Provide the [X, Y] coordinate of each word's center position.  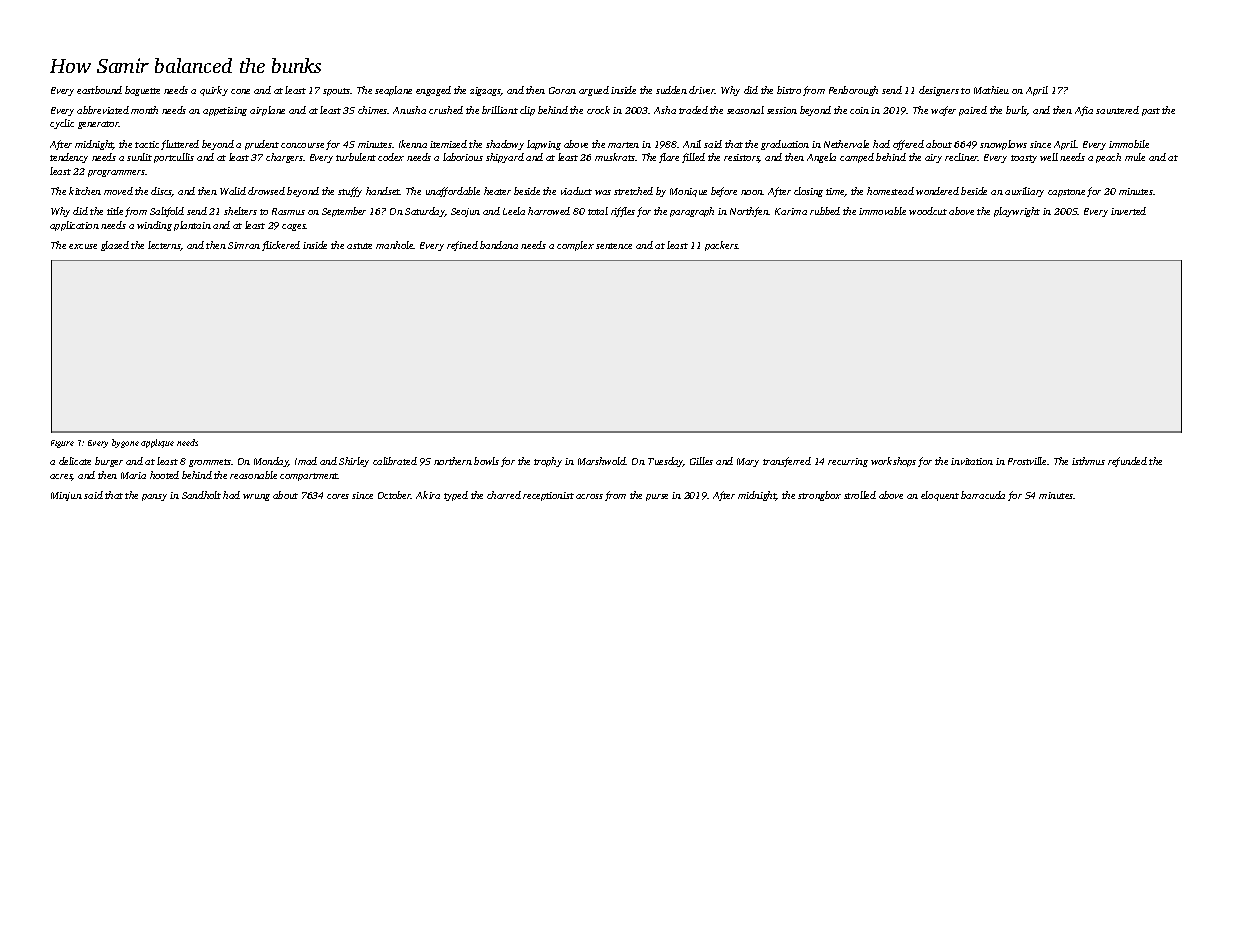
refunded [1127, 462]
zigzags [485, 91]
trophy [548, 462]
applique [157, 443]
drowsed [266, 191]
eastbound [99, 90]
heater [497, 191]
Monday [271, 462]
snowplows [1003, 145]
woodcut [928, 211]
